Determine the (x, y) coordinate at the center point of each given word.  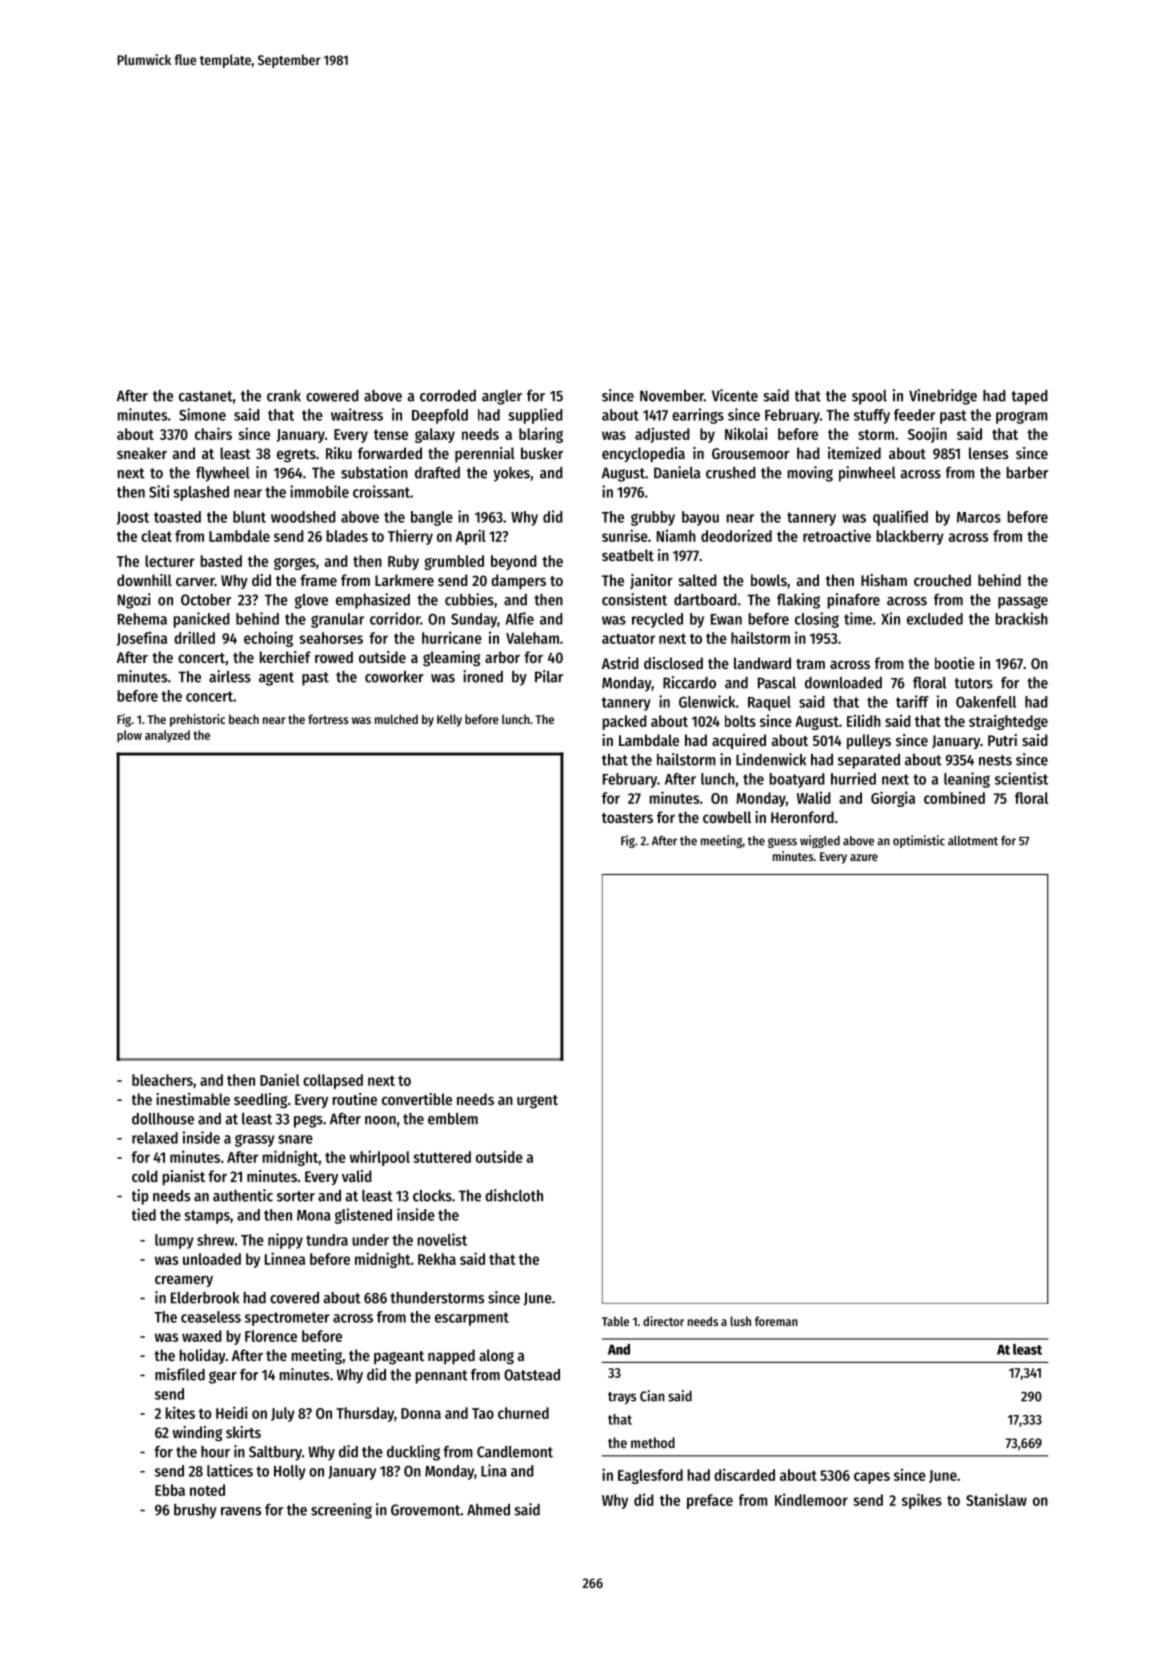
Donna (421, 1413)
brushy (195, 1511)
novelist (442, 1239)
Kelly (449, 720)
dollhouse (163, 1119)
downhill (144, 580)
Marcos (979, 517)
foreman (776, 1321)
